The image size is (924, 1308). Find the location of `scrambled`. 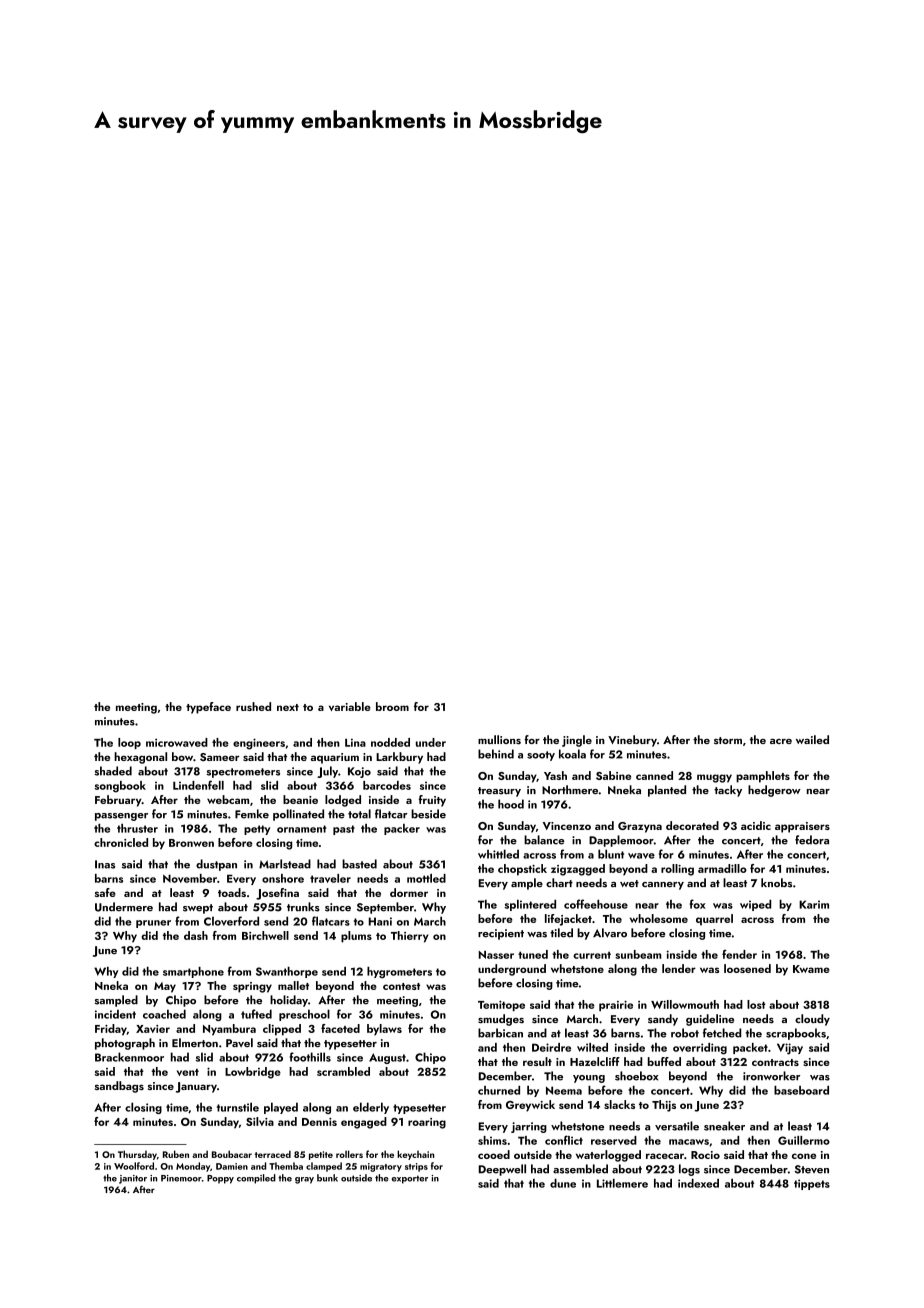

scrambled is located at coordinates (343, 1071).
